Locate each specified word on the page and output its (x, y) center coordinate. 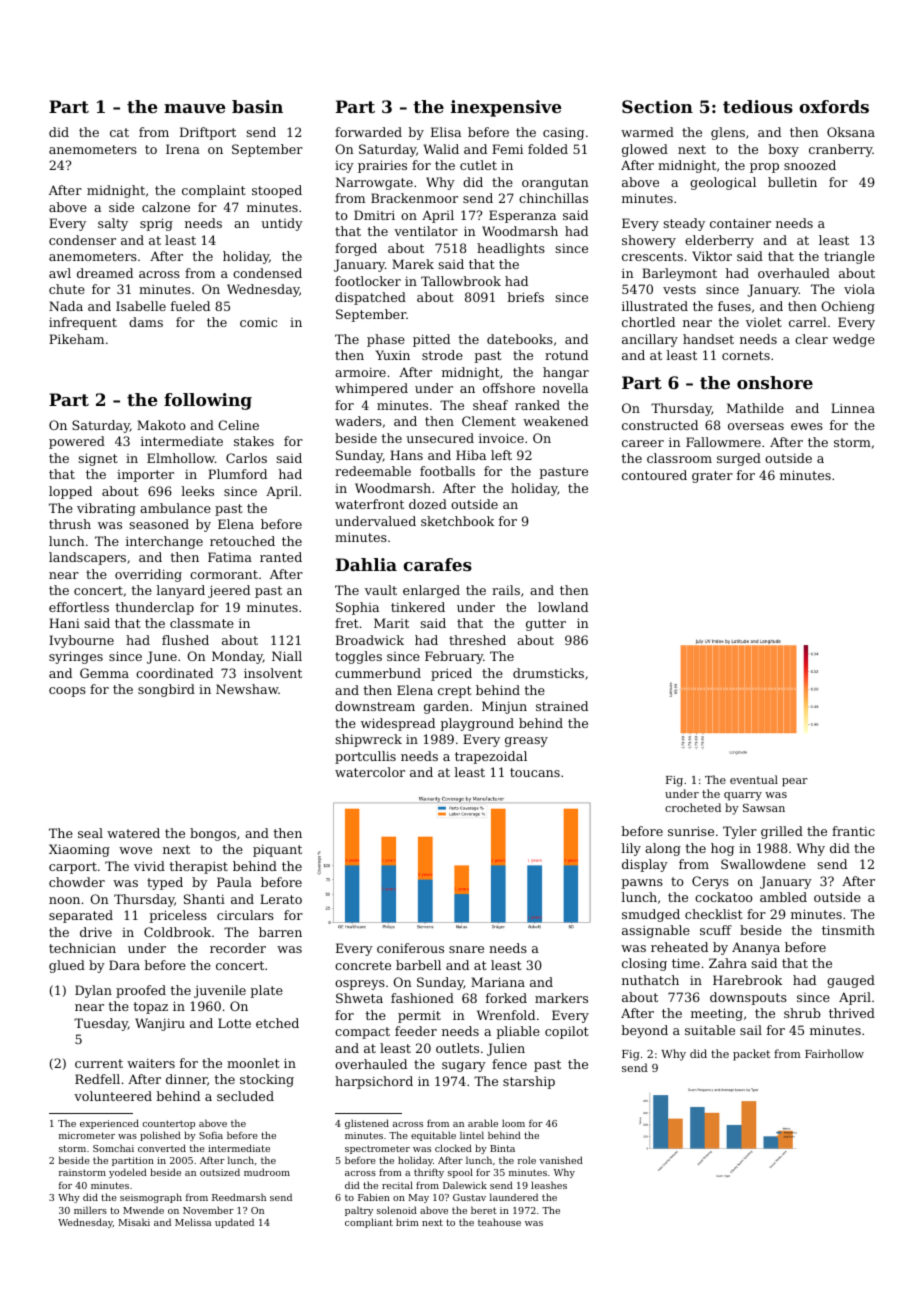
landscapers (87, 558)
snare (466, 949)
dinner (186, 1079)
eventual (754, 779)
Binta (502, 1148)
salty (113, 224)
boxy (784, 150)
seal (90, 833)
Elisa (446, 132)
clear (811, 339)
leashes (549, 1185)
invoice (501, 438)
